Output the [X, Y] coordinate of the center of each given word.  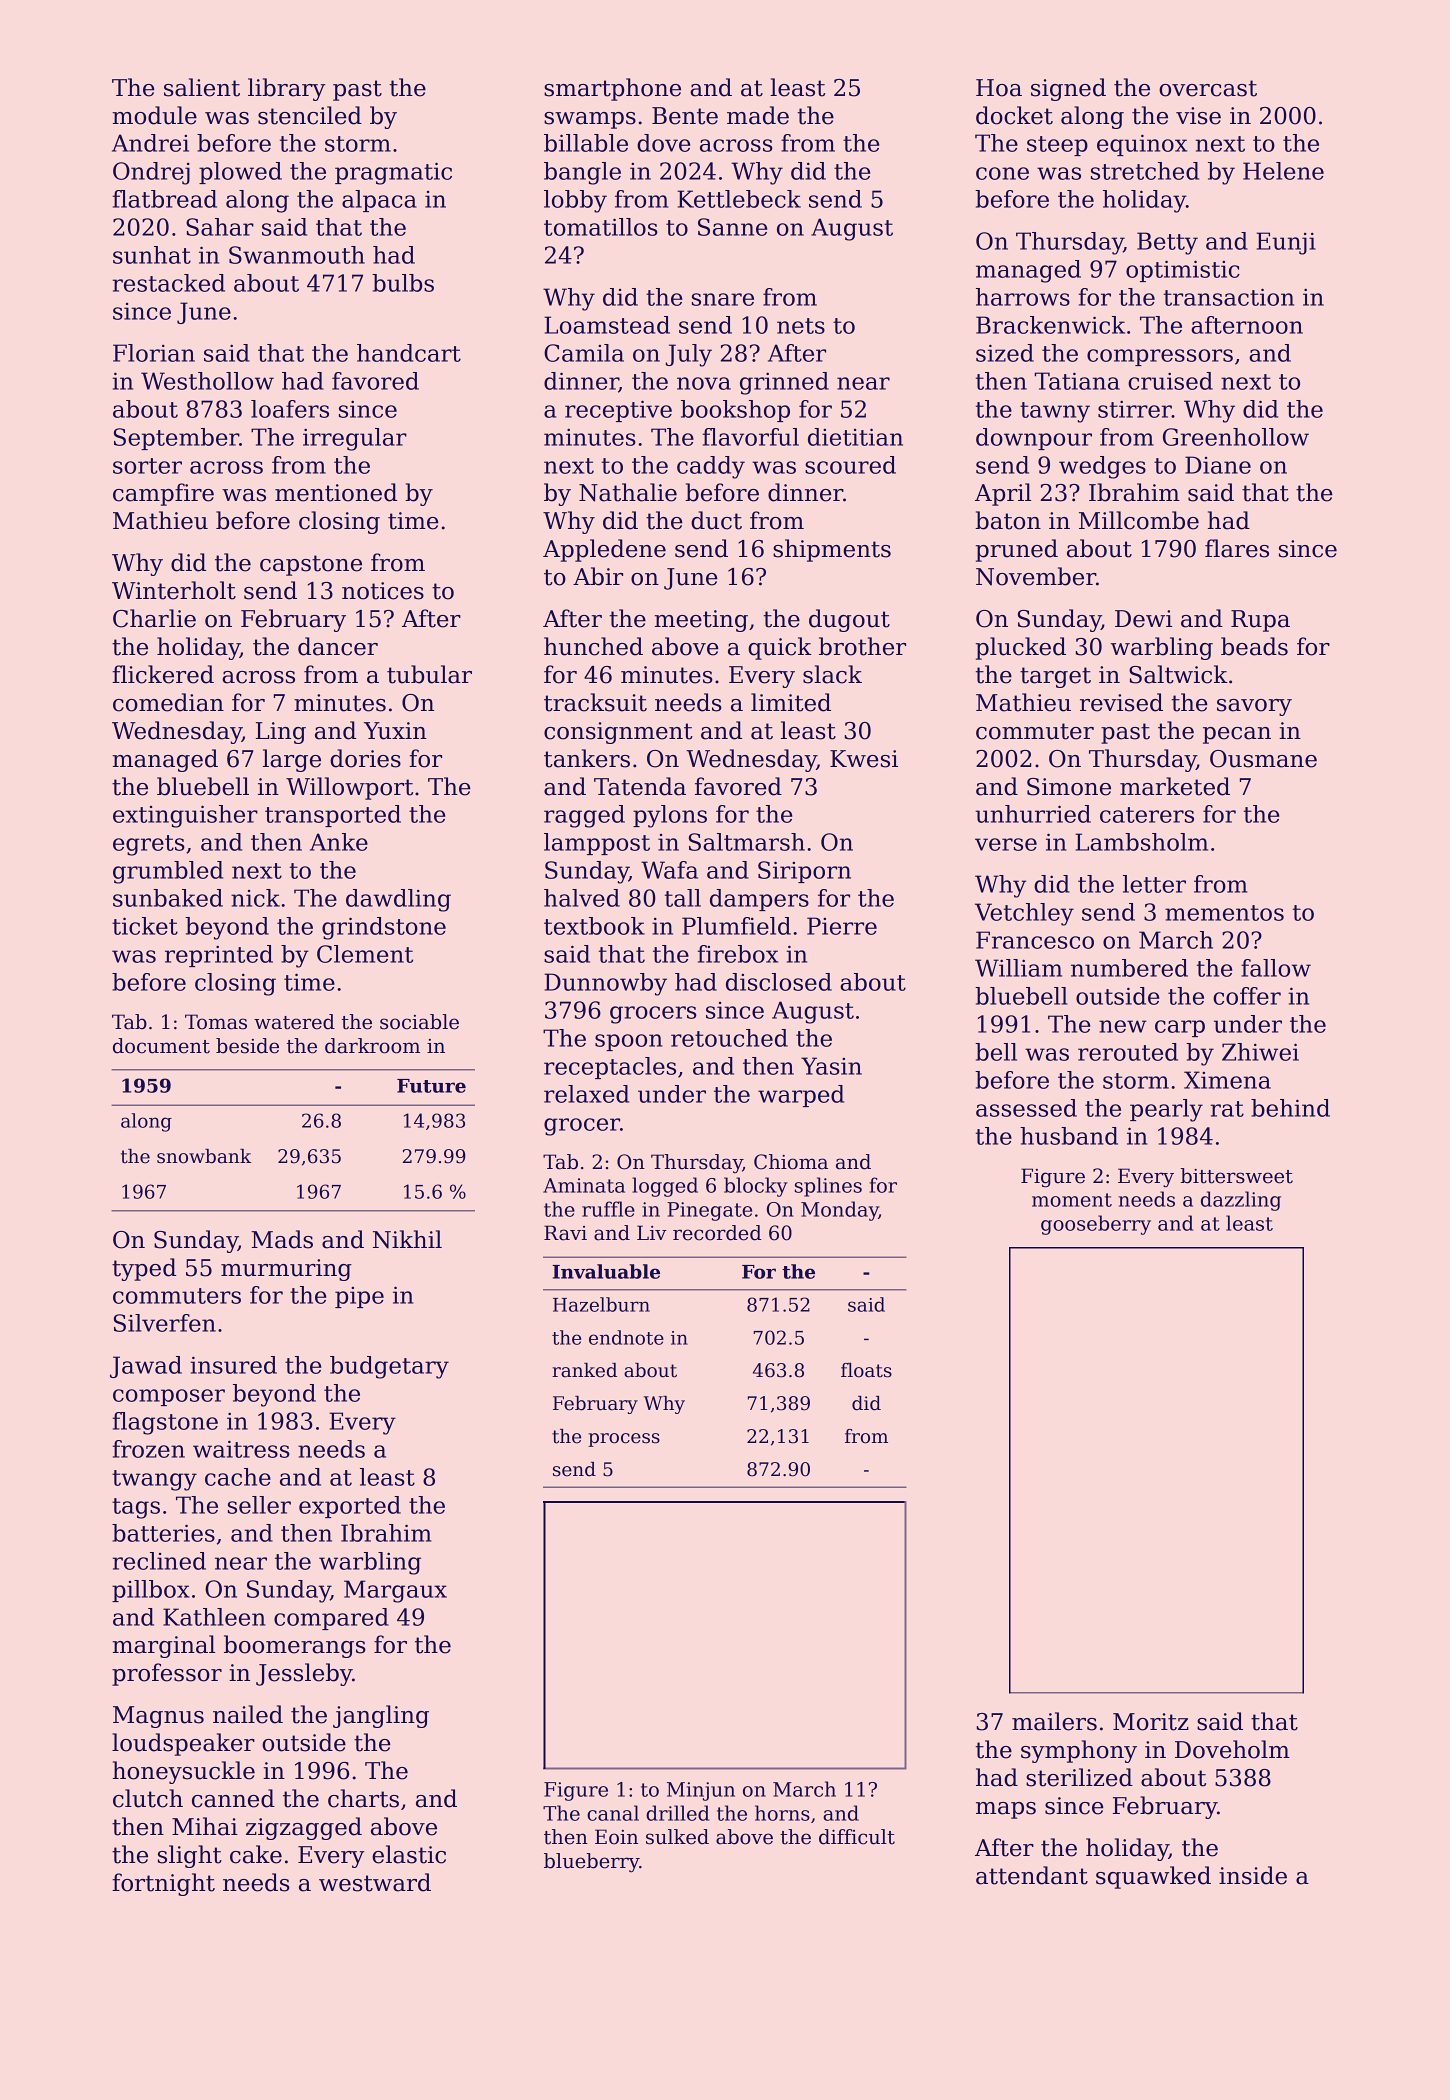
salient [202, 87]
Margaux [395, 1591]
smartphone [612, 89]
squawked [1153, 1877]
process [624, 1440]
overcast [1208, 88]
